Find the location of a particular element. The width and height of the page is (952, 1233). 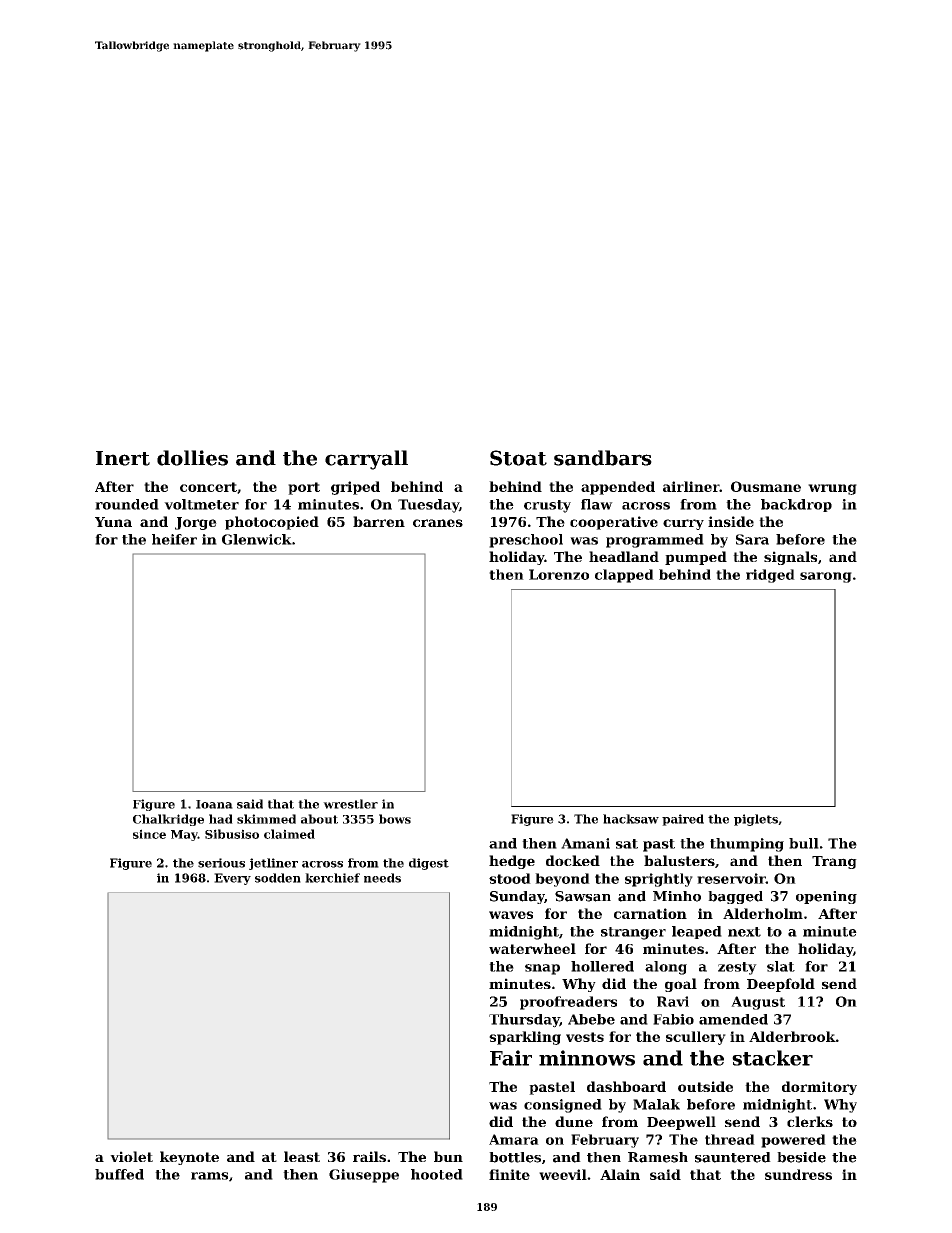

dune is located at coordinates (574, 1121).
